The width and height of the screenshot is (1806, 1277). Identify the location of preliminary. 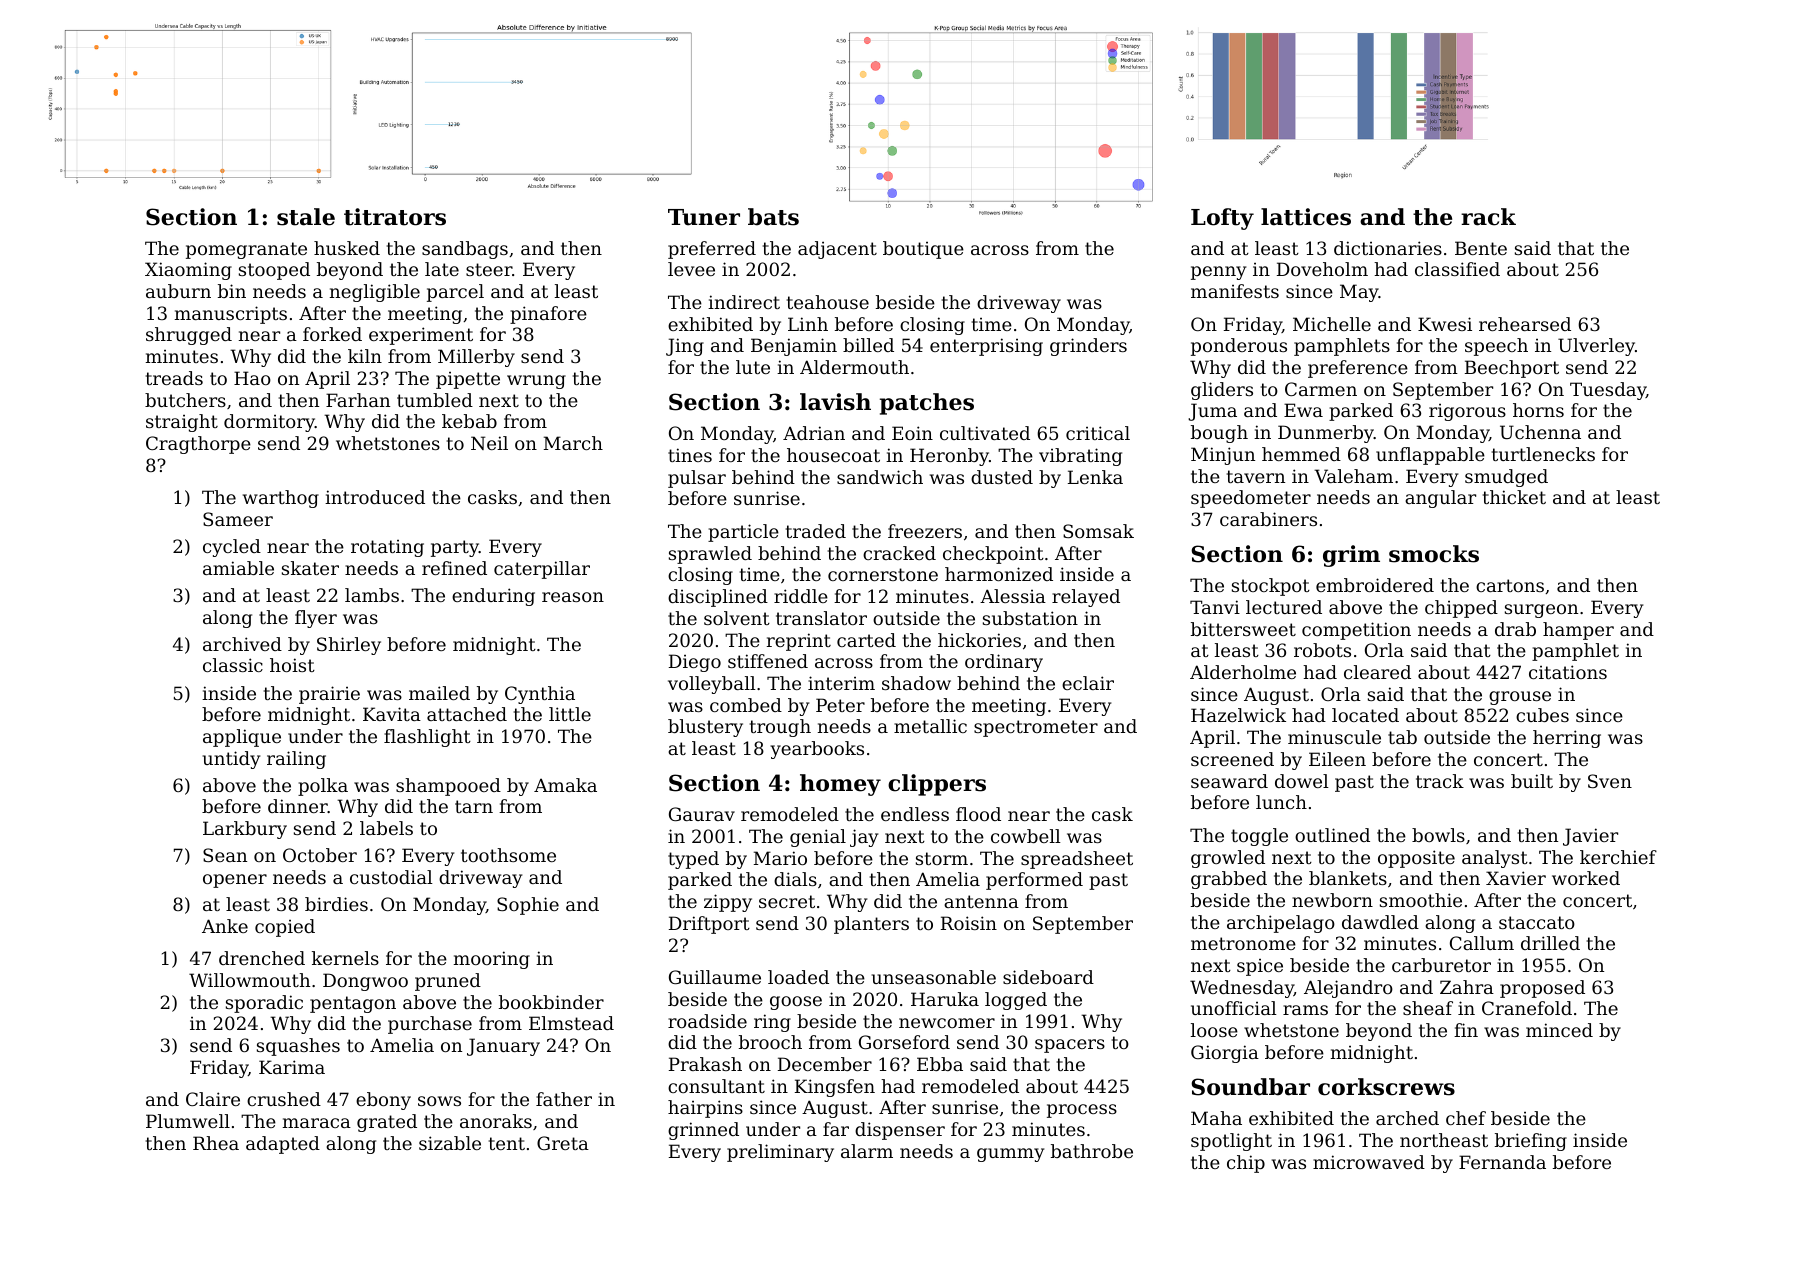
(780, 1153).
